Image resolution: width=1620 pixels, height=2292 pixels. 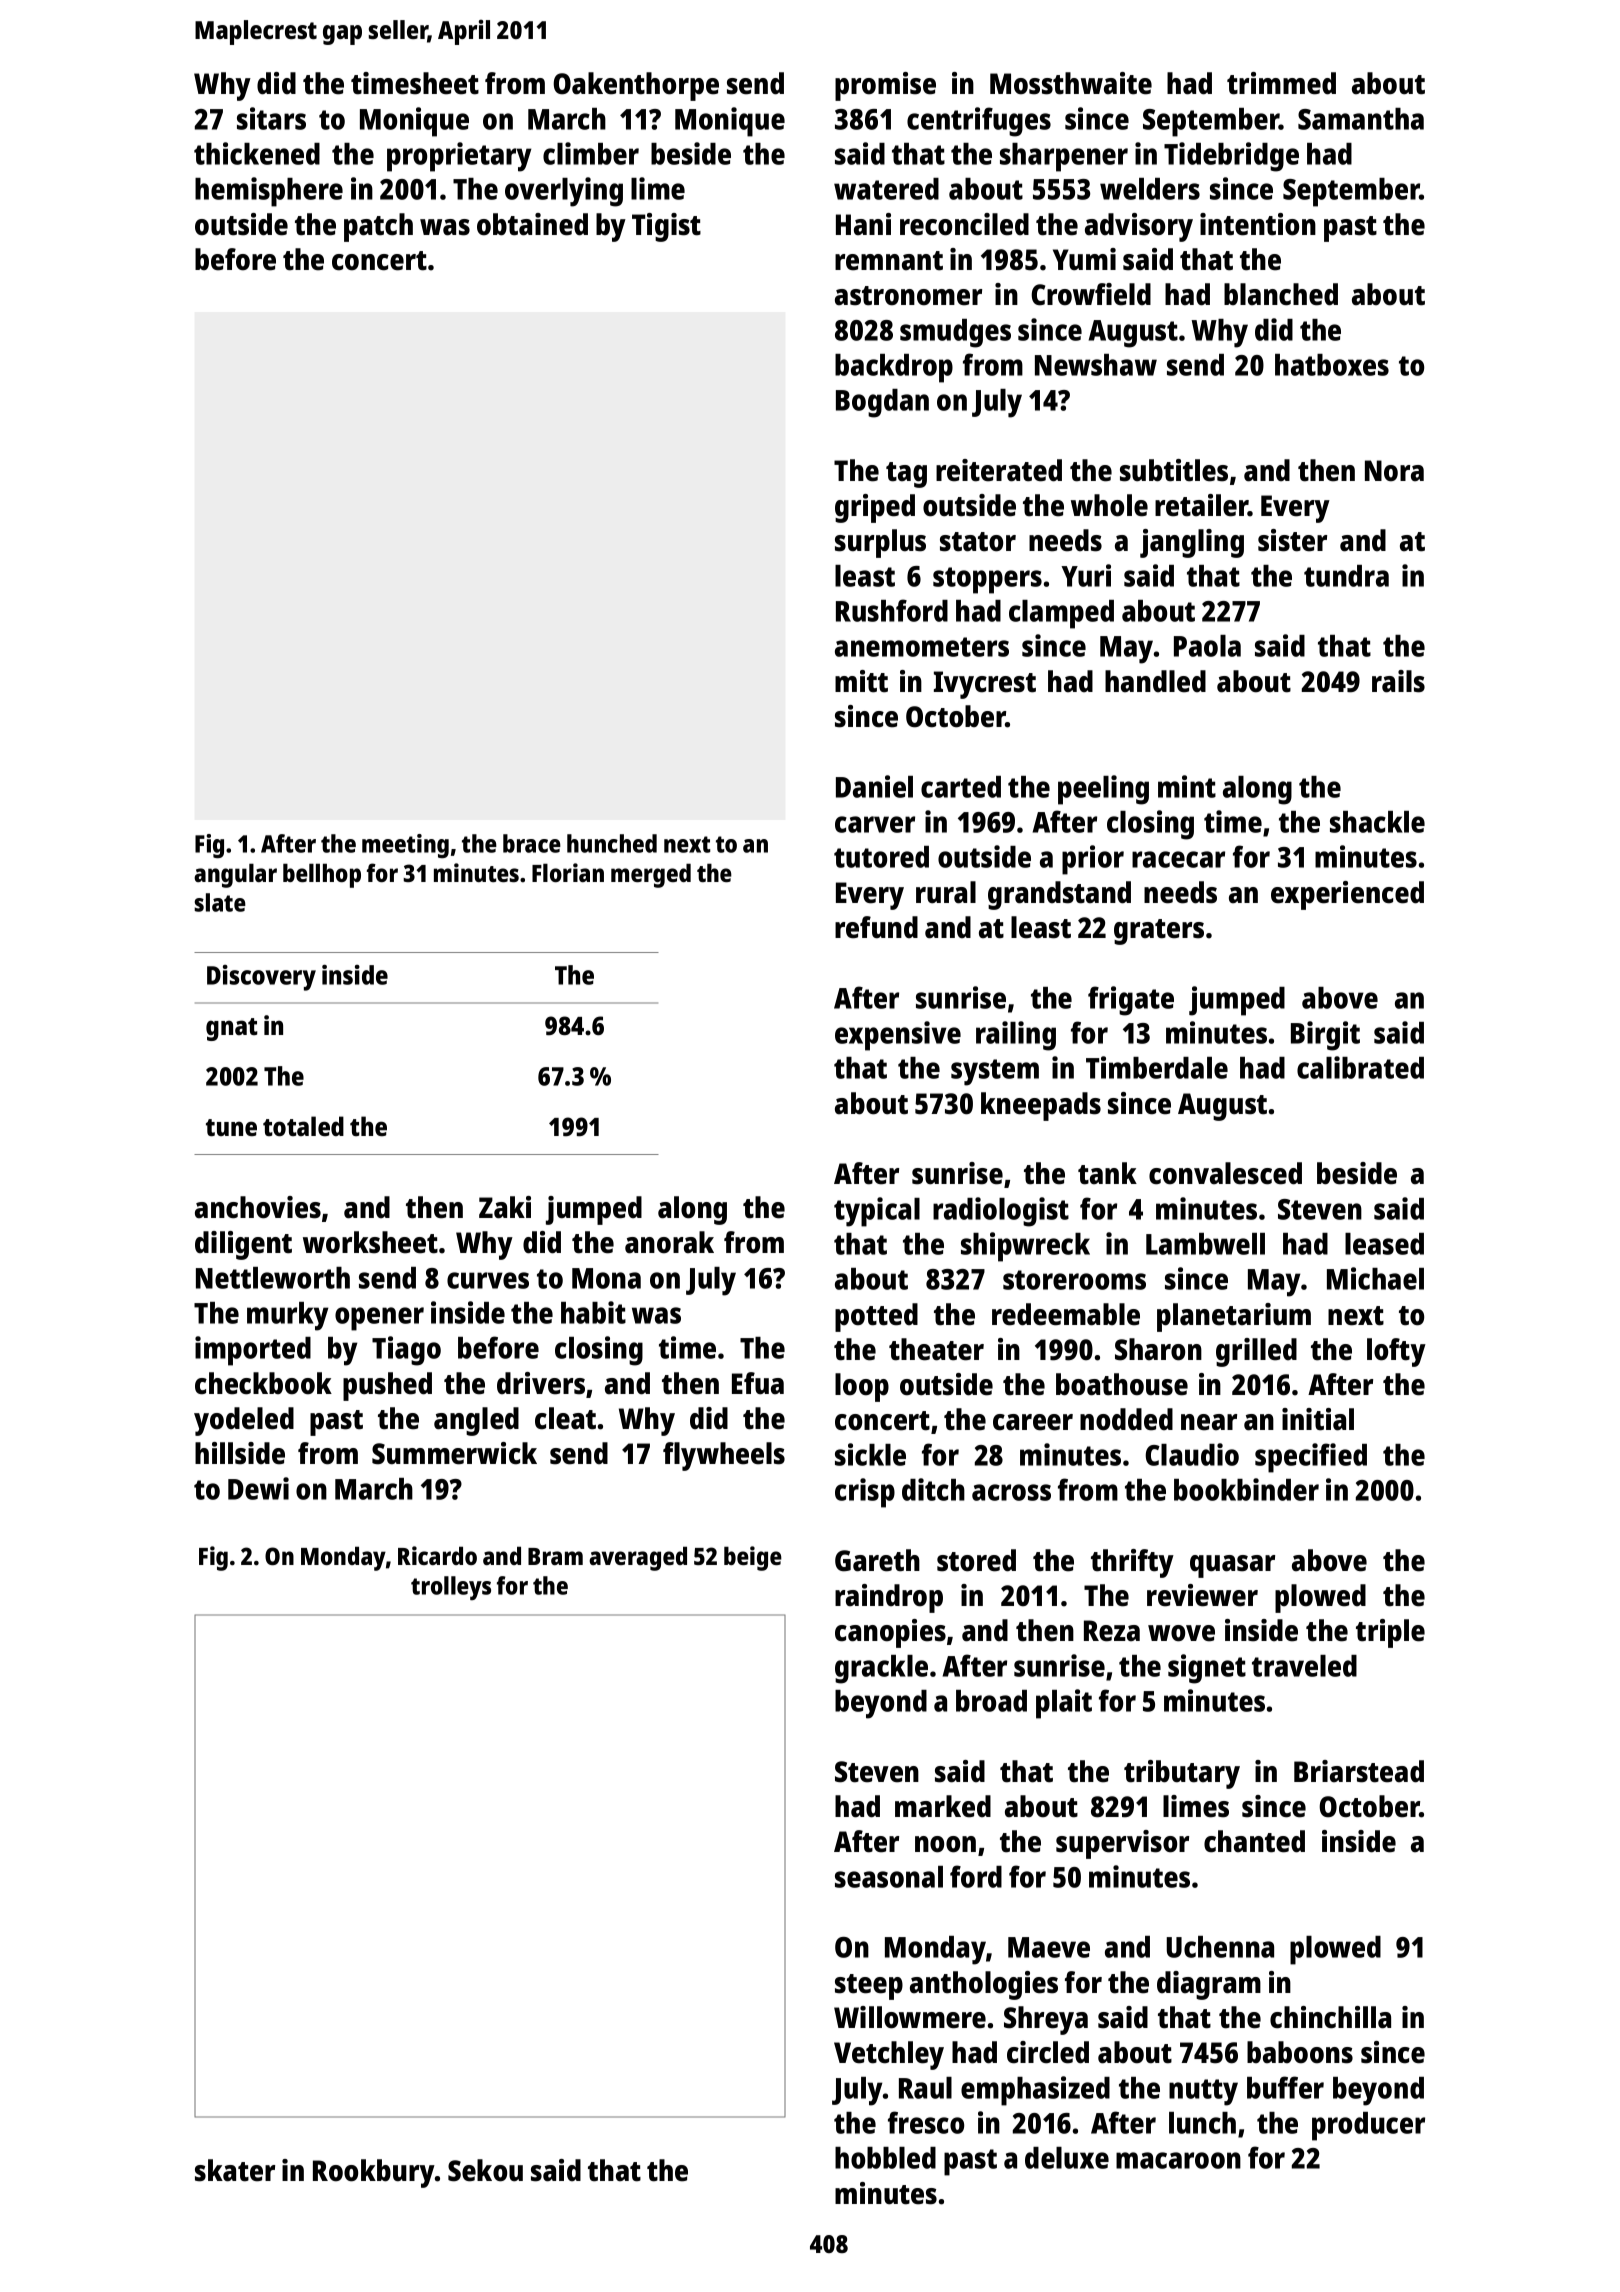 What do you see at coordinates (485, 2170) in the image?
I see `Sekou` at bounding box center [485, 2170].
